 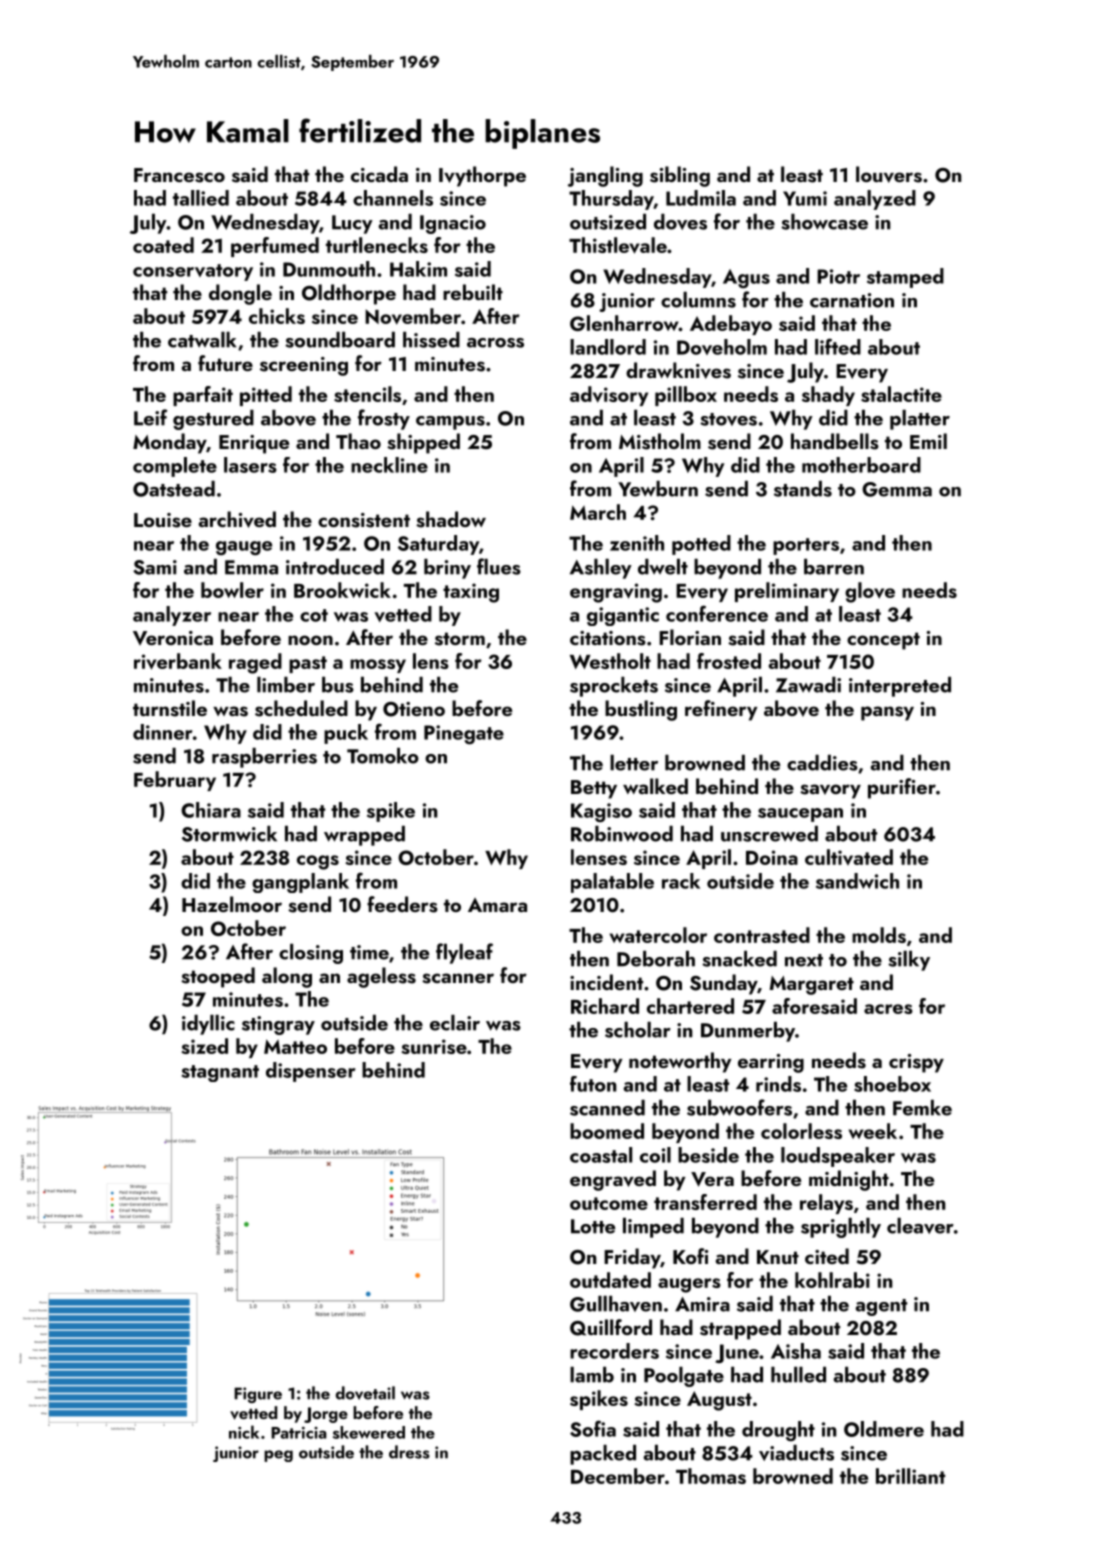 What do you see at coordinates (771, 1063) in the screenshot?
I see `earring` at bounding box center [771, 1063].
